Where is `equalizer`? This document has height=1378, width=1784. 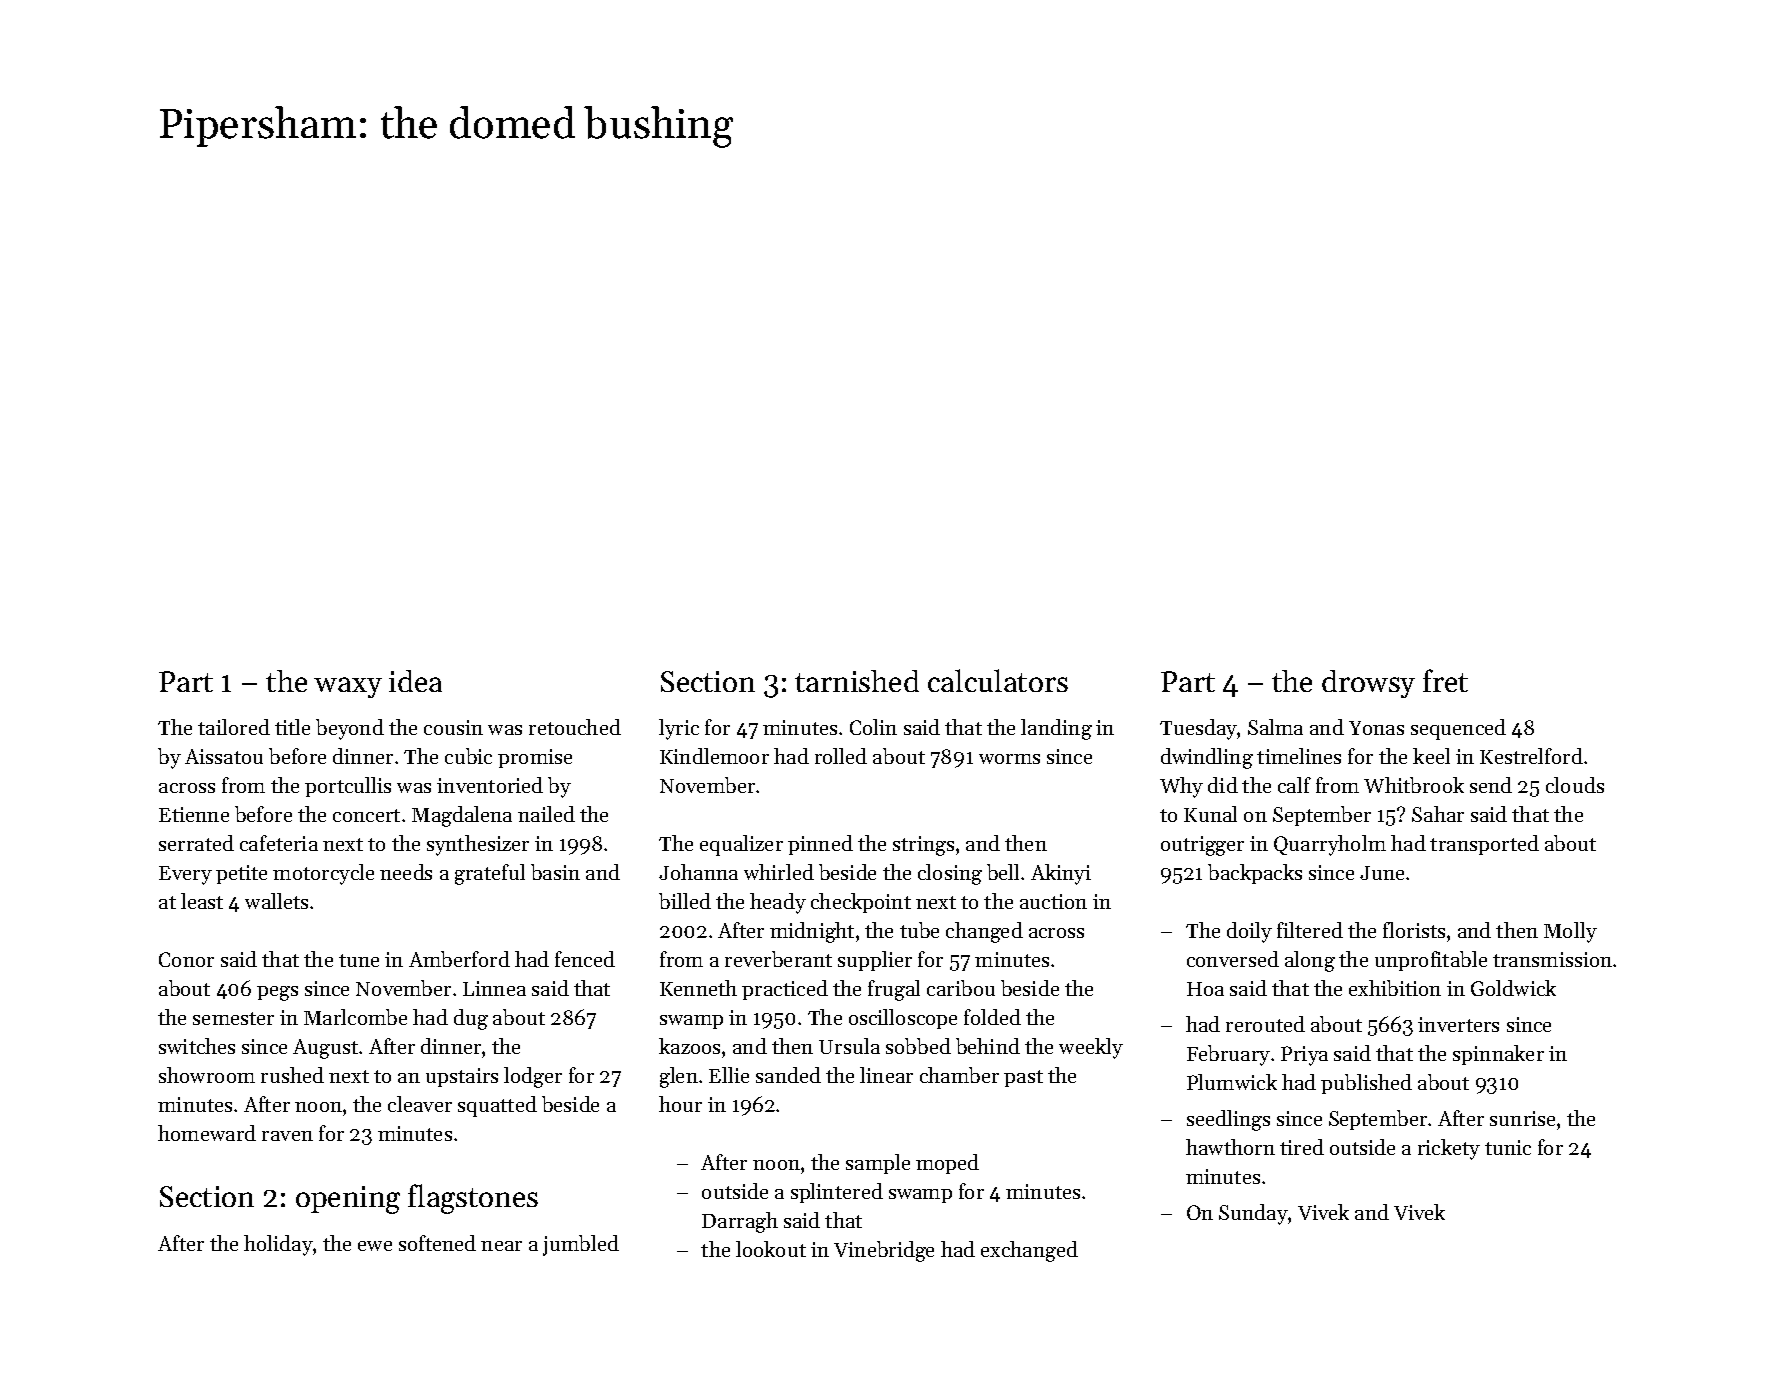
equalizer is located at coordinates (741, 845).
